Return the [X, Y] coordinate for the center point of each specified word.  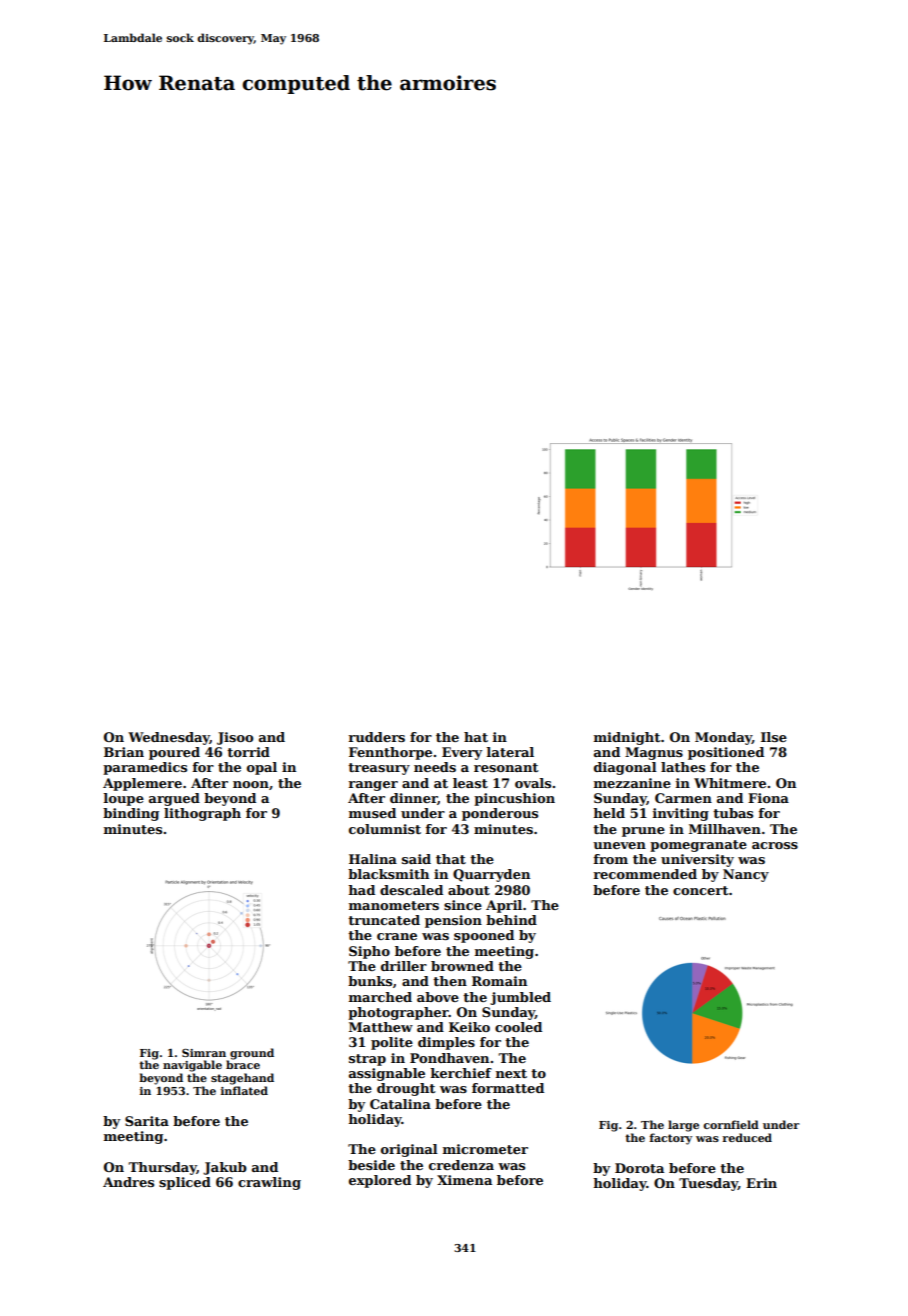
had [361, 890]
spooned [484, 936]
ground [252, 1054]
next [511, 1073]
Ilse [774, 737]
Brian [124, 752]
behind [511, 920]
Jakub [225, 1168]
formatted [508, 1088]
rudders [376, 737]
